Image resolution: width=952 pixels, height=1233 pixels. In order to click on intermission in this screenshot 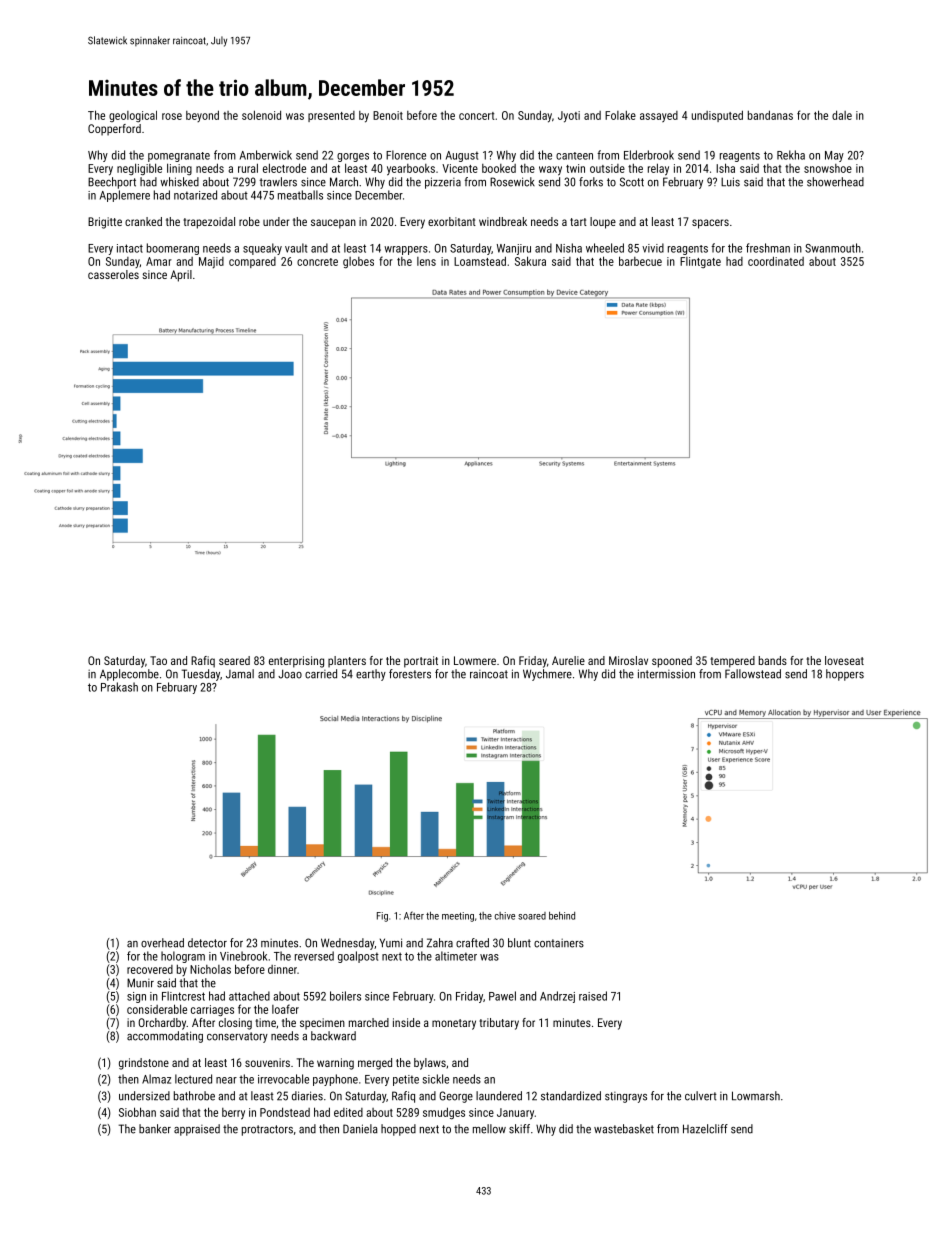, I will do `click(666, 674)`.
